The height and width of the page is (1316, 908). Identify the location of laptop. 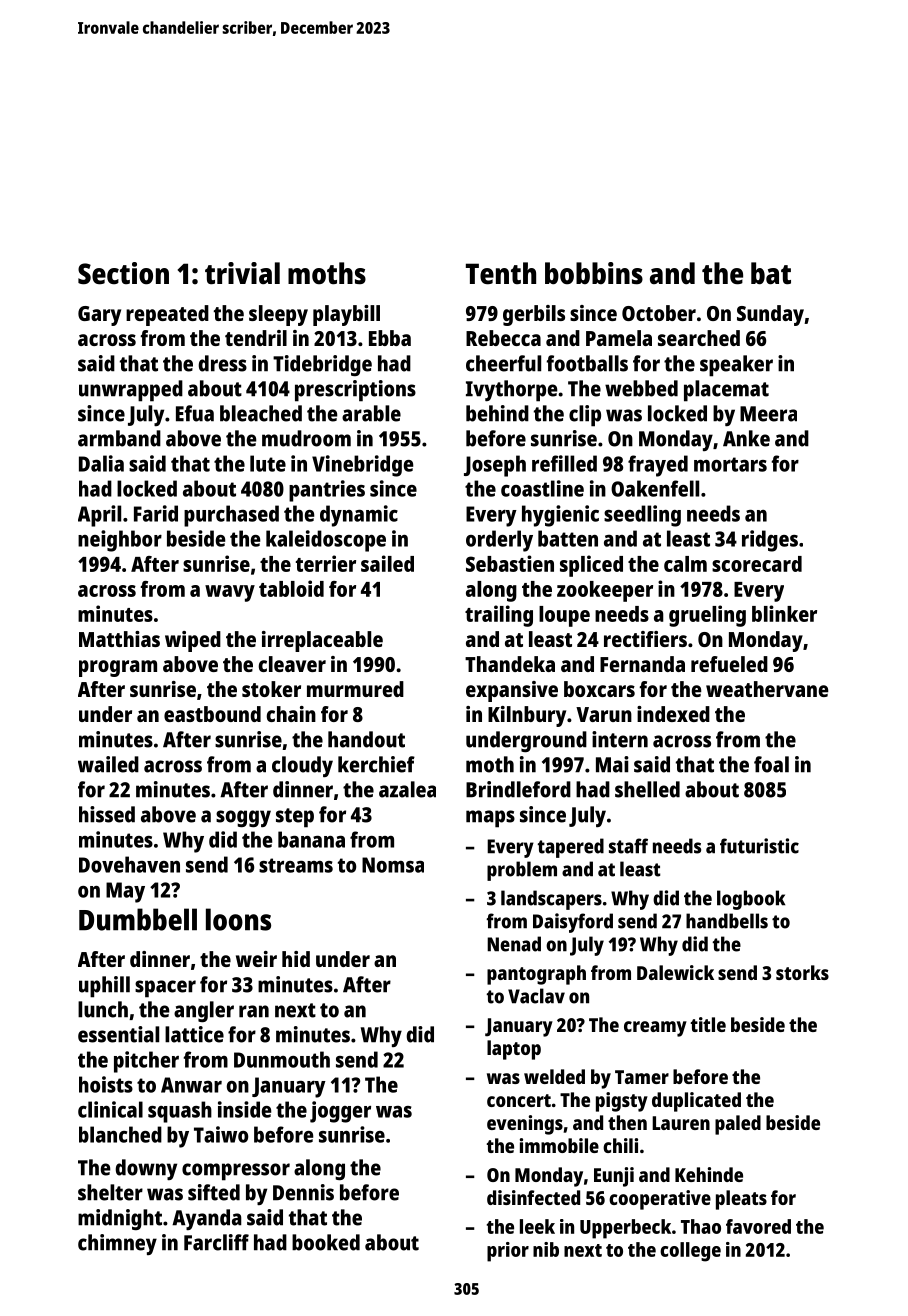
(514, 1050).
